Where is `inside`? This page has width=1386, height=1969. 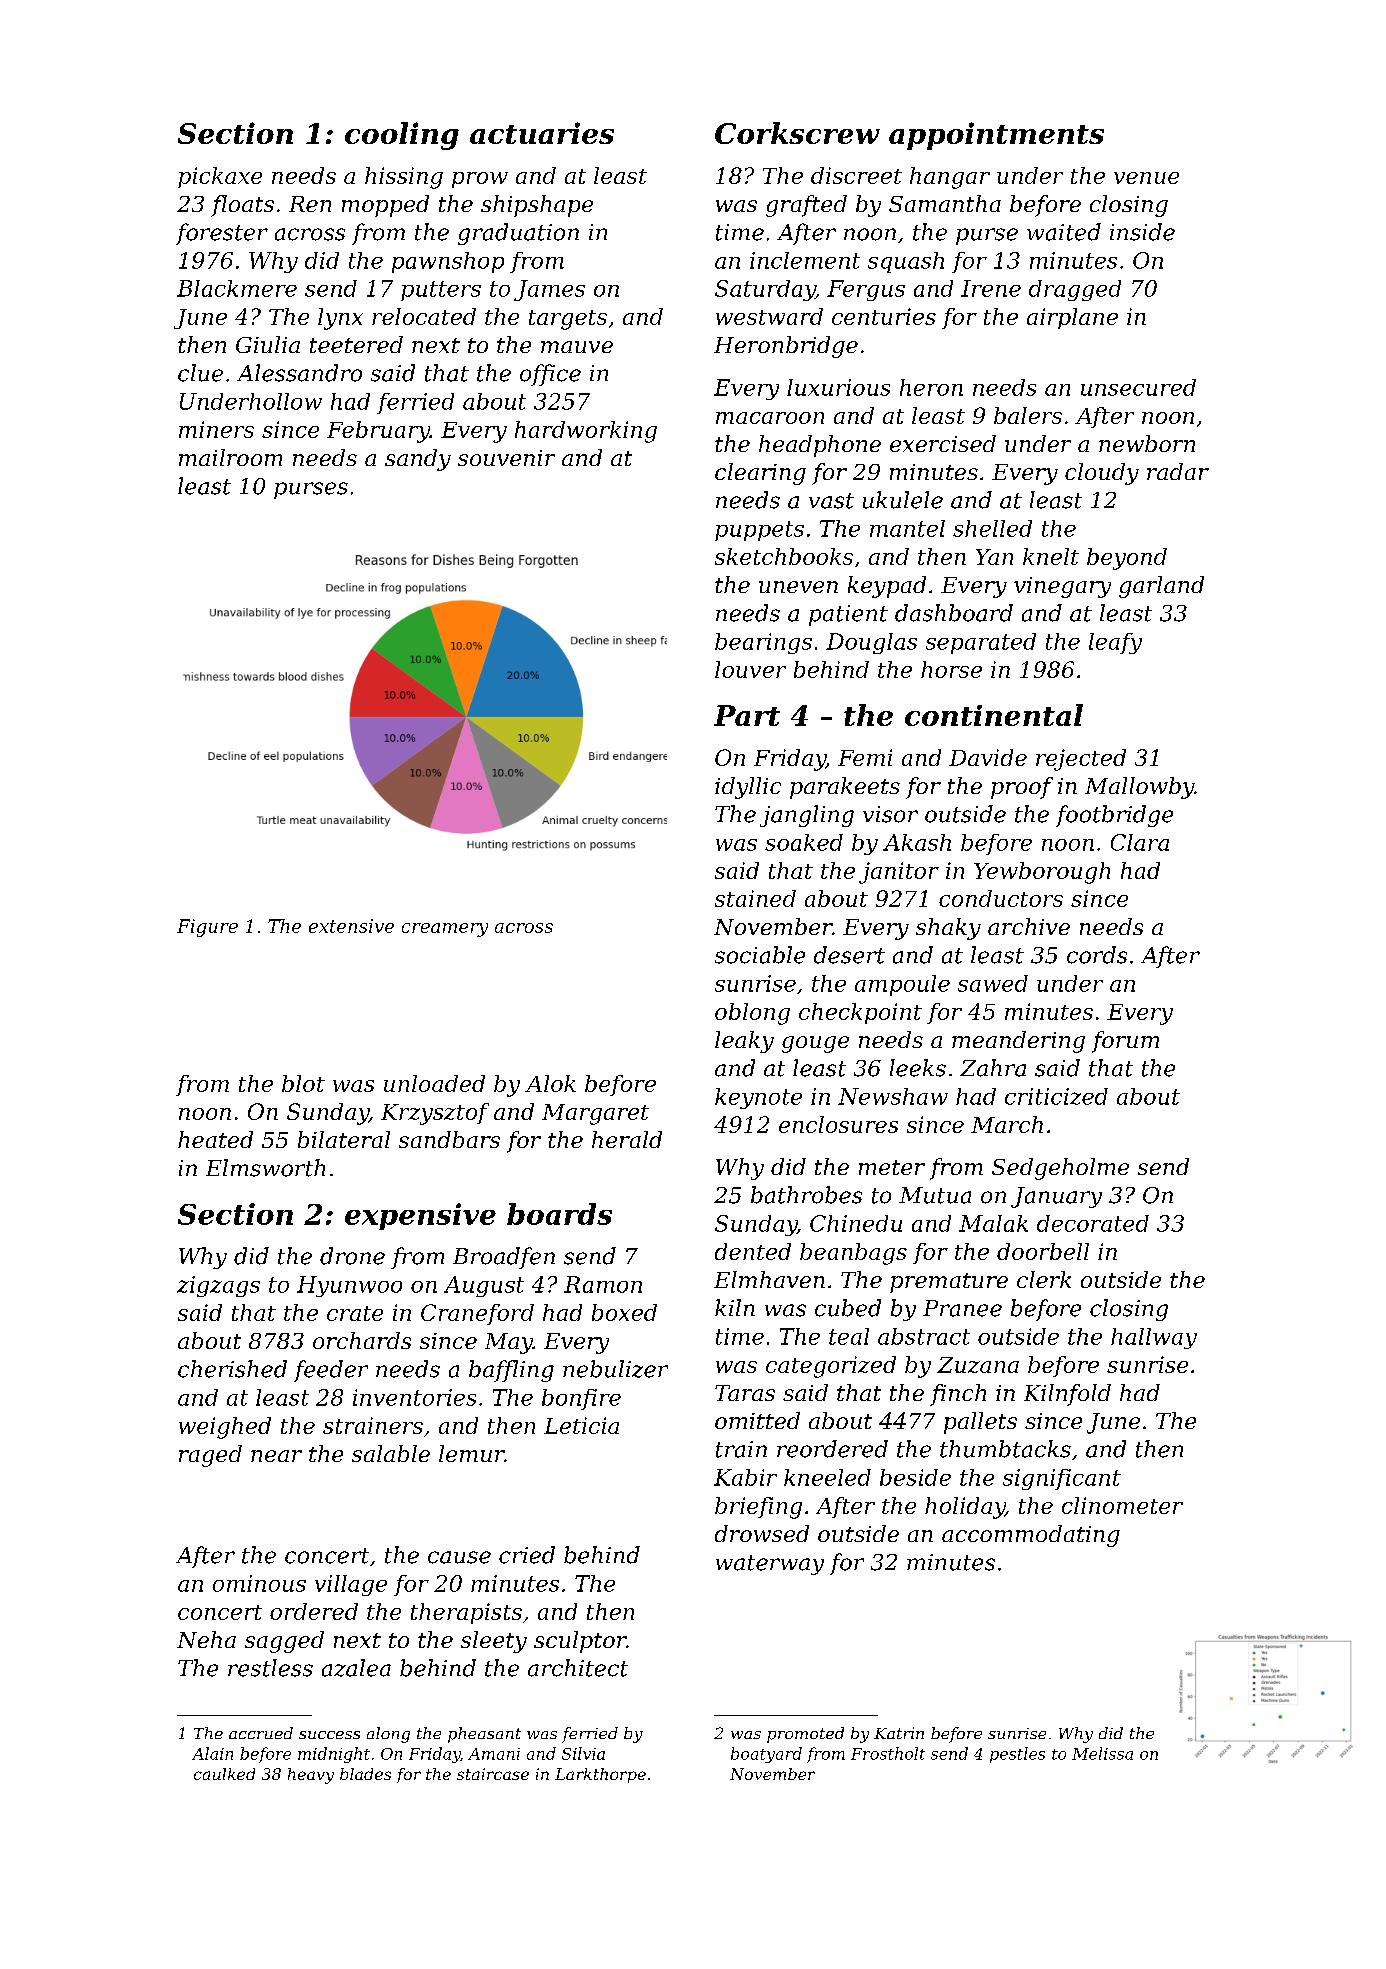 inside is located at coordinates (1142, 232).
